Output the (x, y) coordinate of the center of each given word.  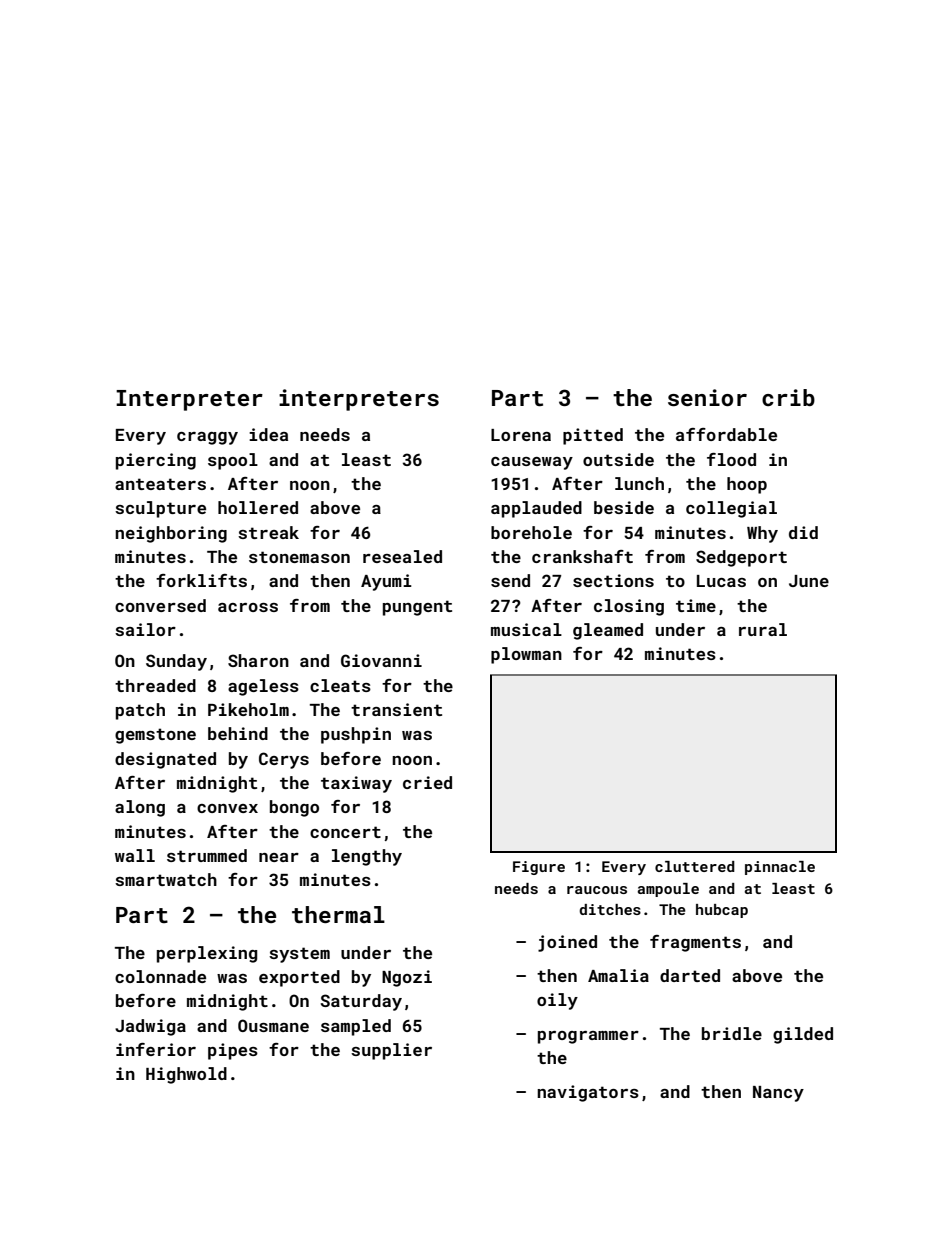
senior (707, 397)
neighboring (171, 534)
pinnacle (780, 868)
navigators (588, 1093)
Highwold (186, 1075)
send (510, 580)
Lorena (521, 435)
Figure (539, 868)
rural (763, 629)
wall (135, 855)
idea (268, 434)
